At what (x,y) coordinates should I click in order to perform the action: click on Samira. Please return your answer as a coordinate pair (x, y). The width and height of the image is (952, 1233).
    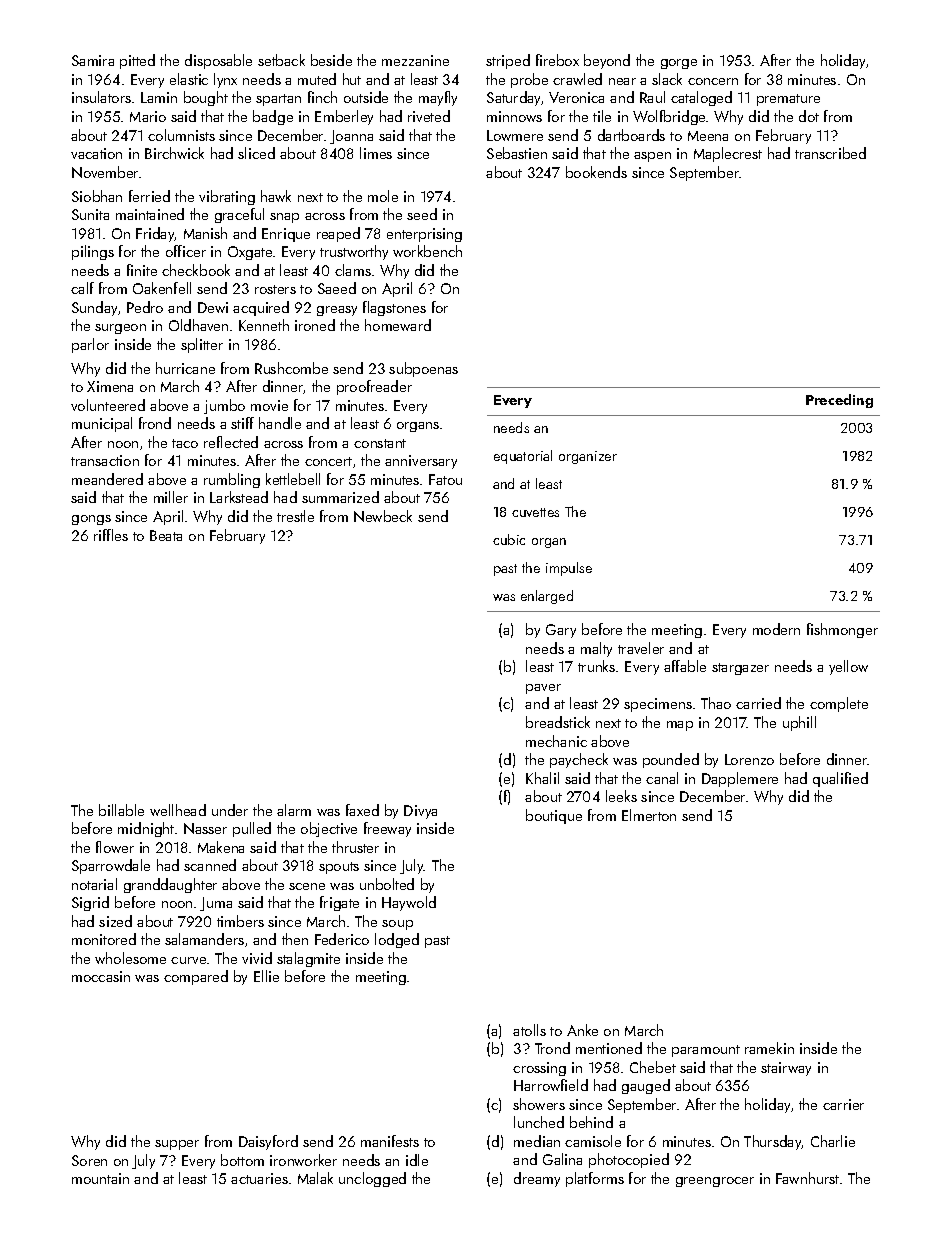
    Looking at the image, I should click on (93, 60).
